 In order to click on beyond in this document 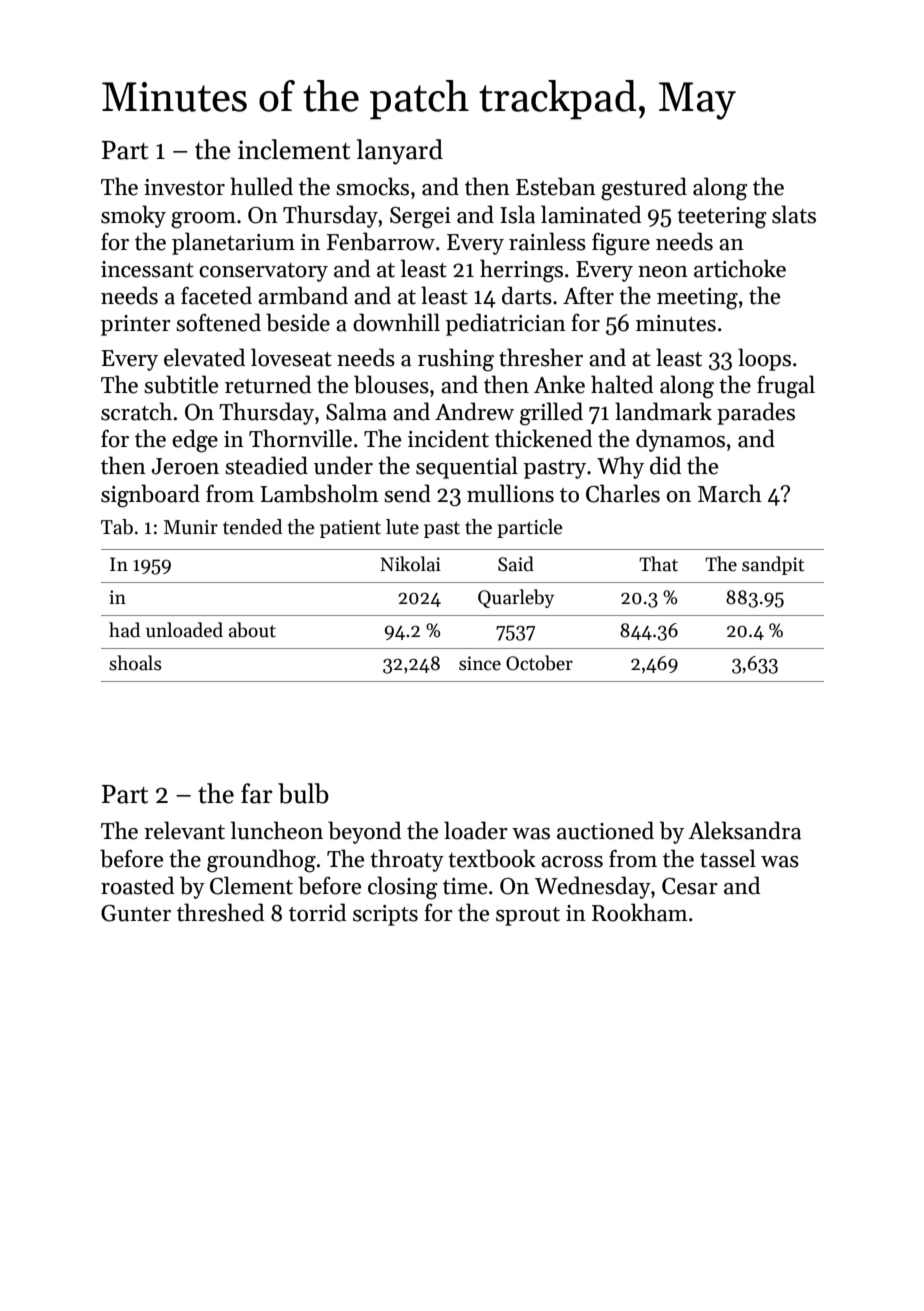, I will do `click(364, 832)`.
